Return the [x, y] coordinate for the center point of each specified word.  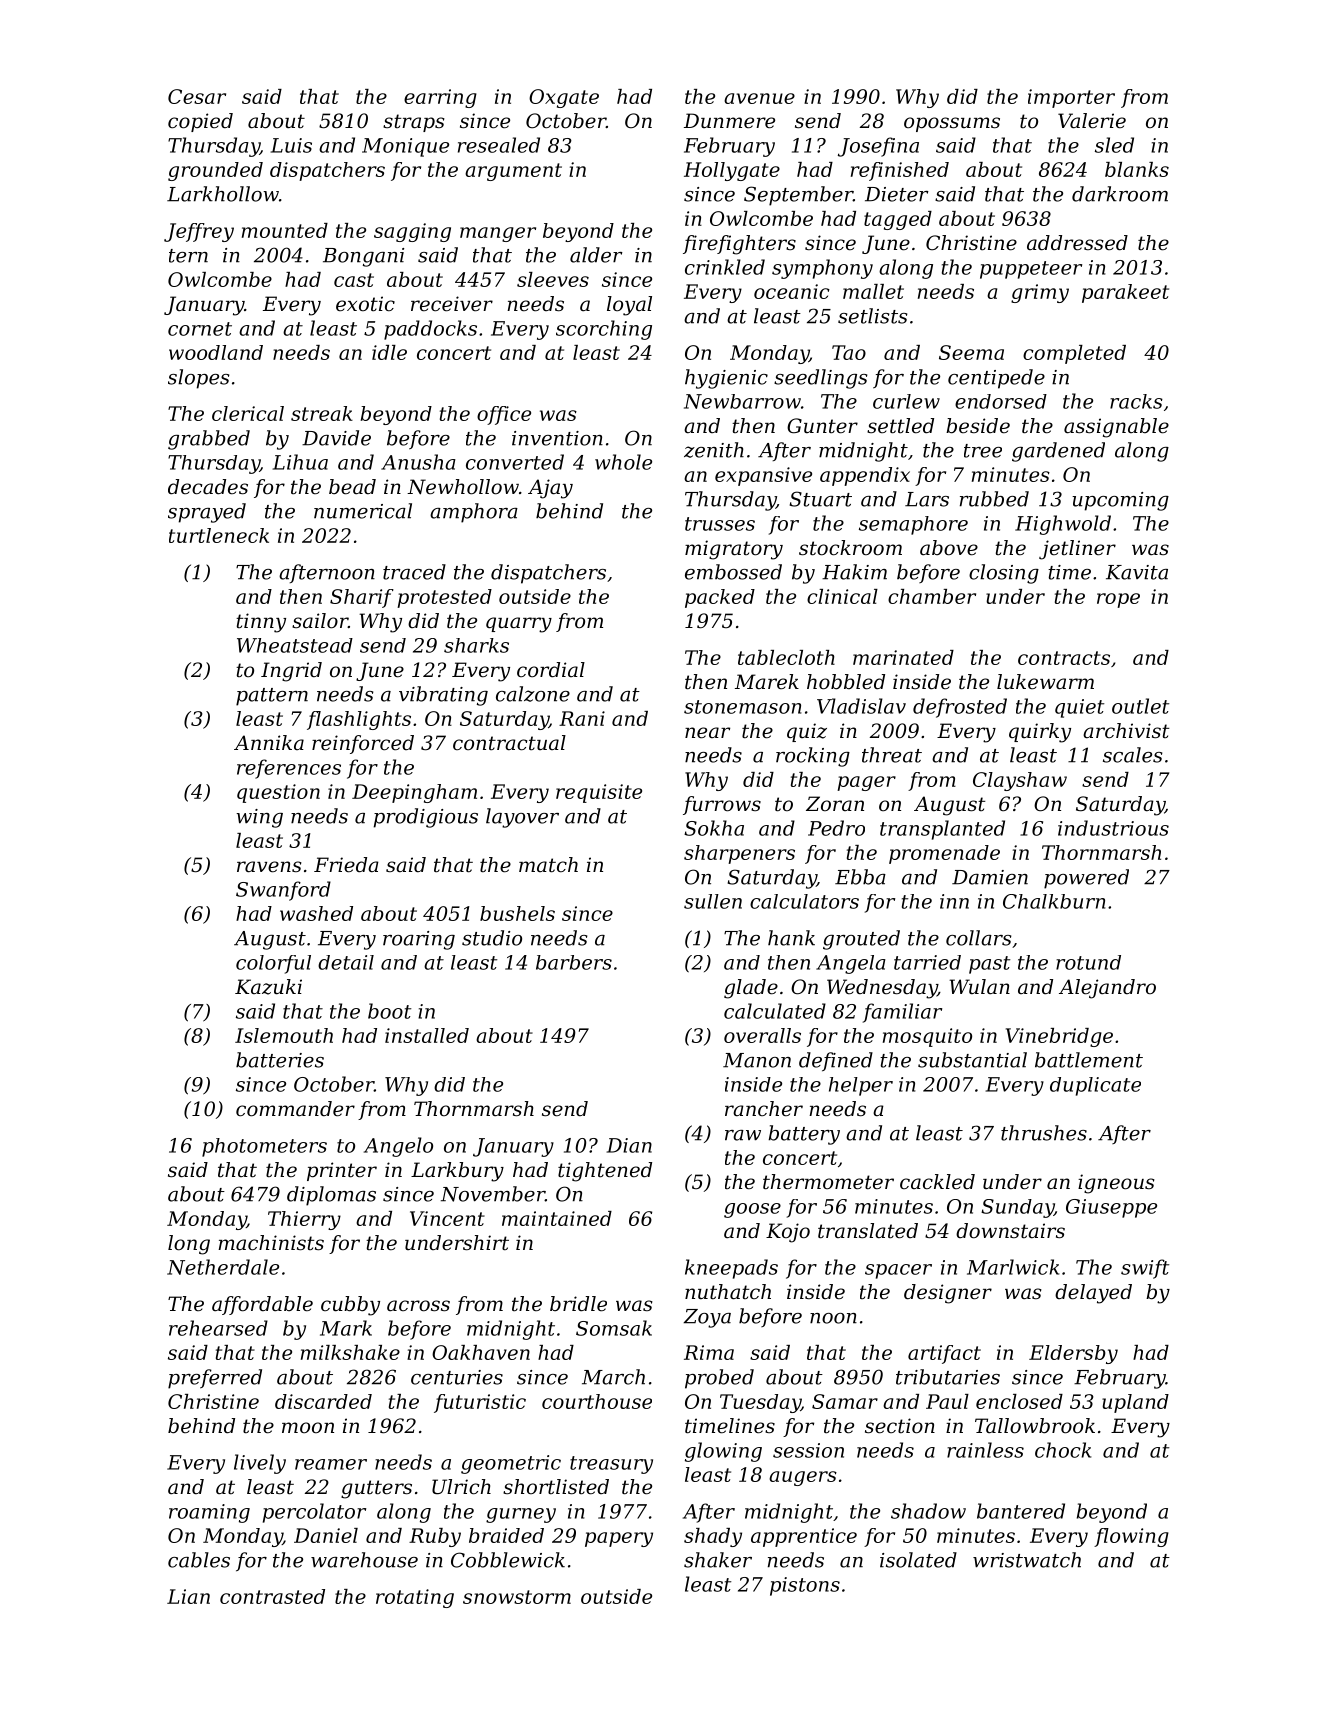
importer [1071, 98]
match [548, 865]
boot [389, 1011]
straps [414, 123]
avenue [759, 98]
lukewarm [1045, 682]
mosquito [927, 1037]
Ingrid [291, 672]
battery [804, 1135]
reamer [331, 1464]
